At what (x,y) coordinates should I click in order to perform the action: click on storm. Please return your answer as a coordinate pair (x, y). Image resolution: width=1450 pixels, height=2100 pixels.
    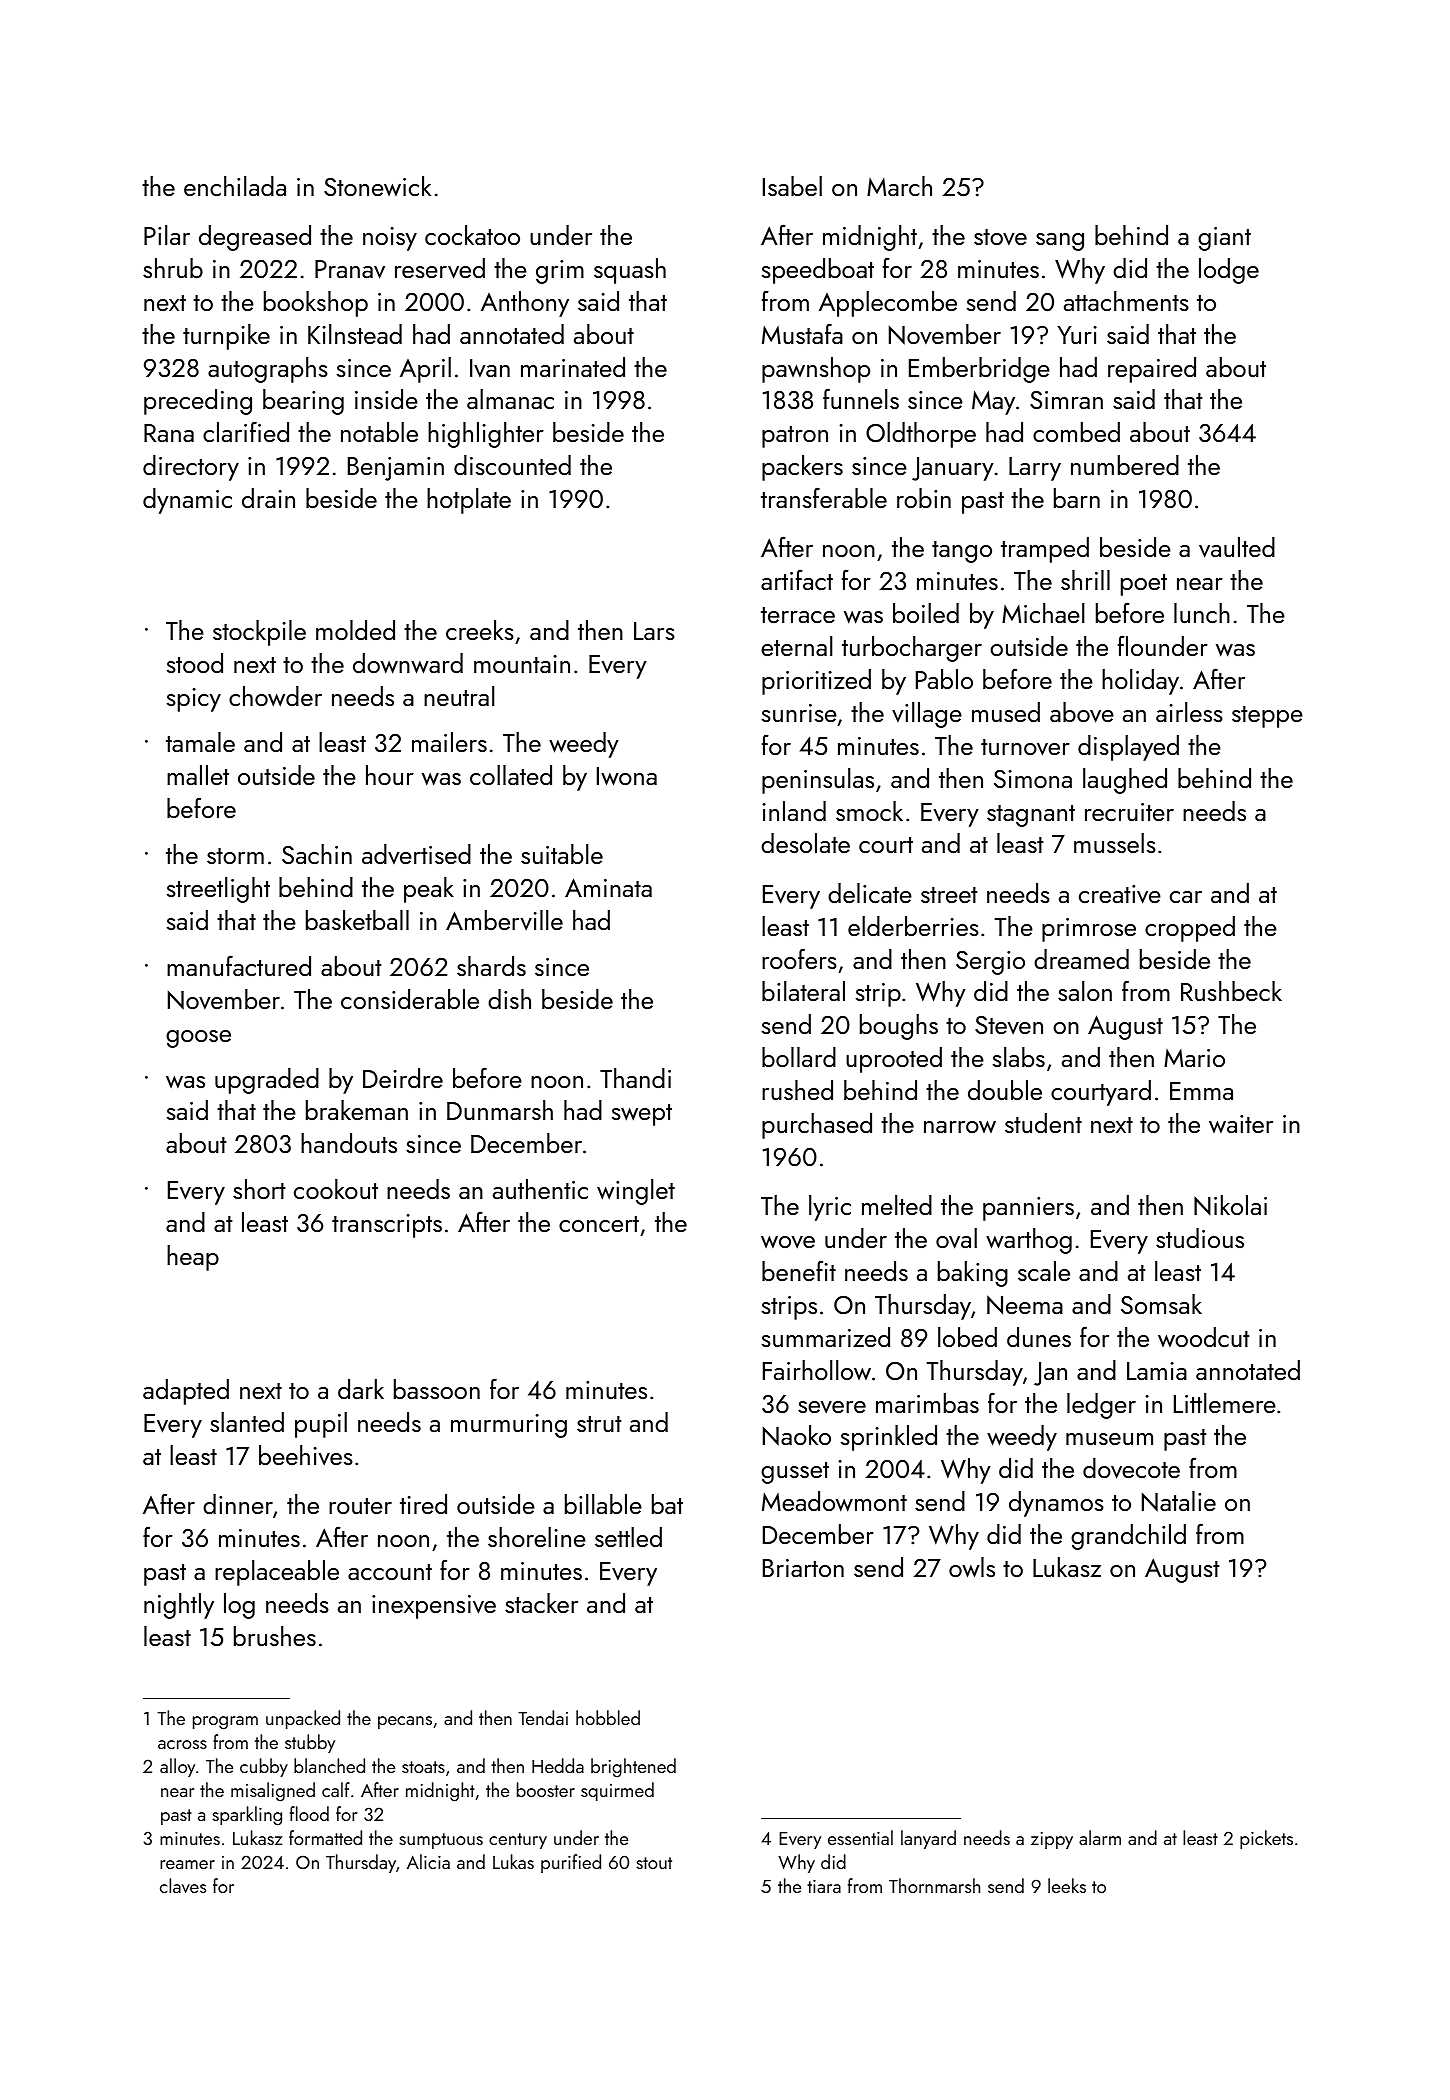
    Looking at the image, I should click on (235, 856).
